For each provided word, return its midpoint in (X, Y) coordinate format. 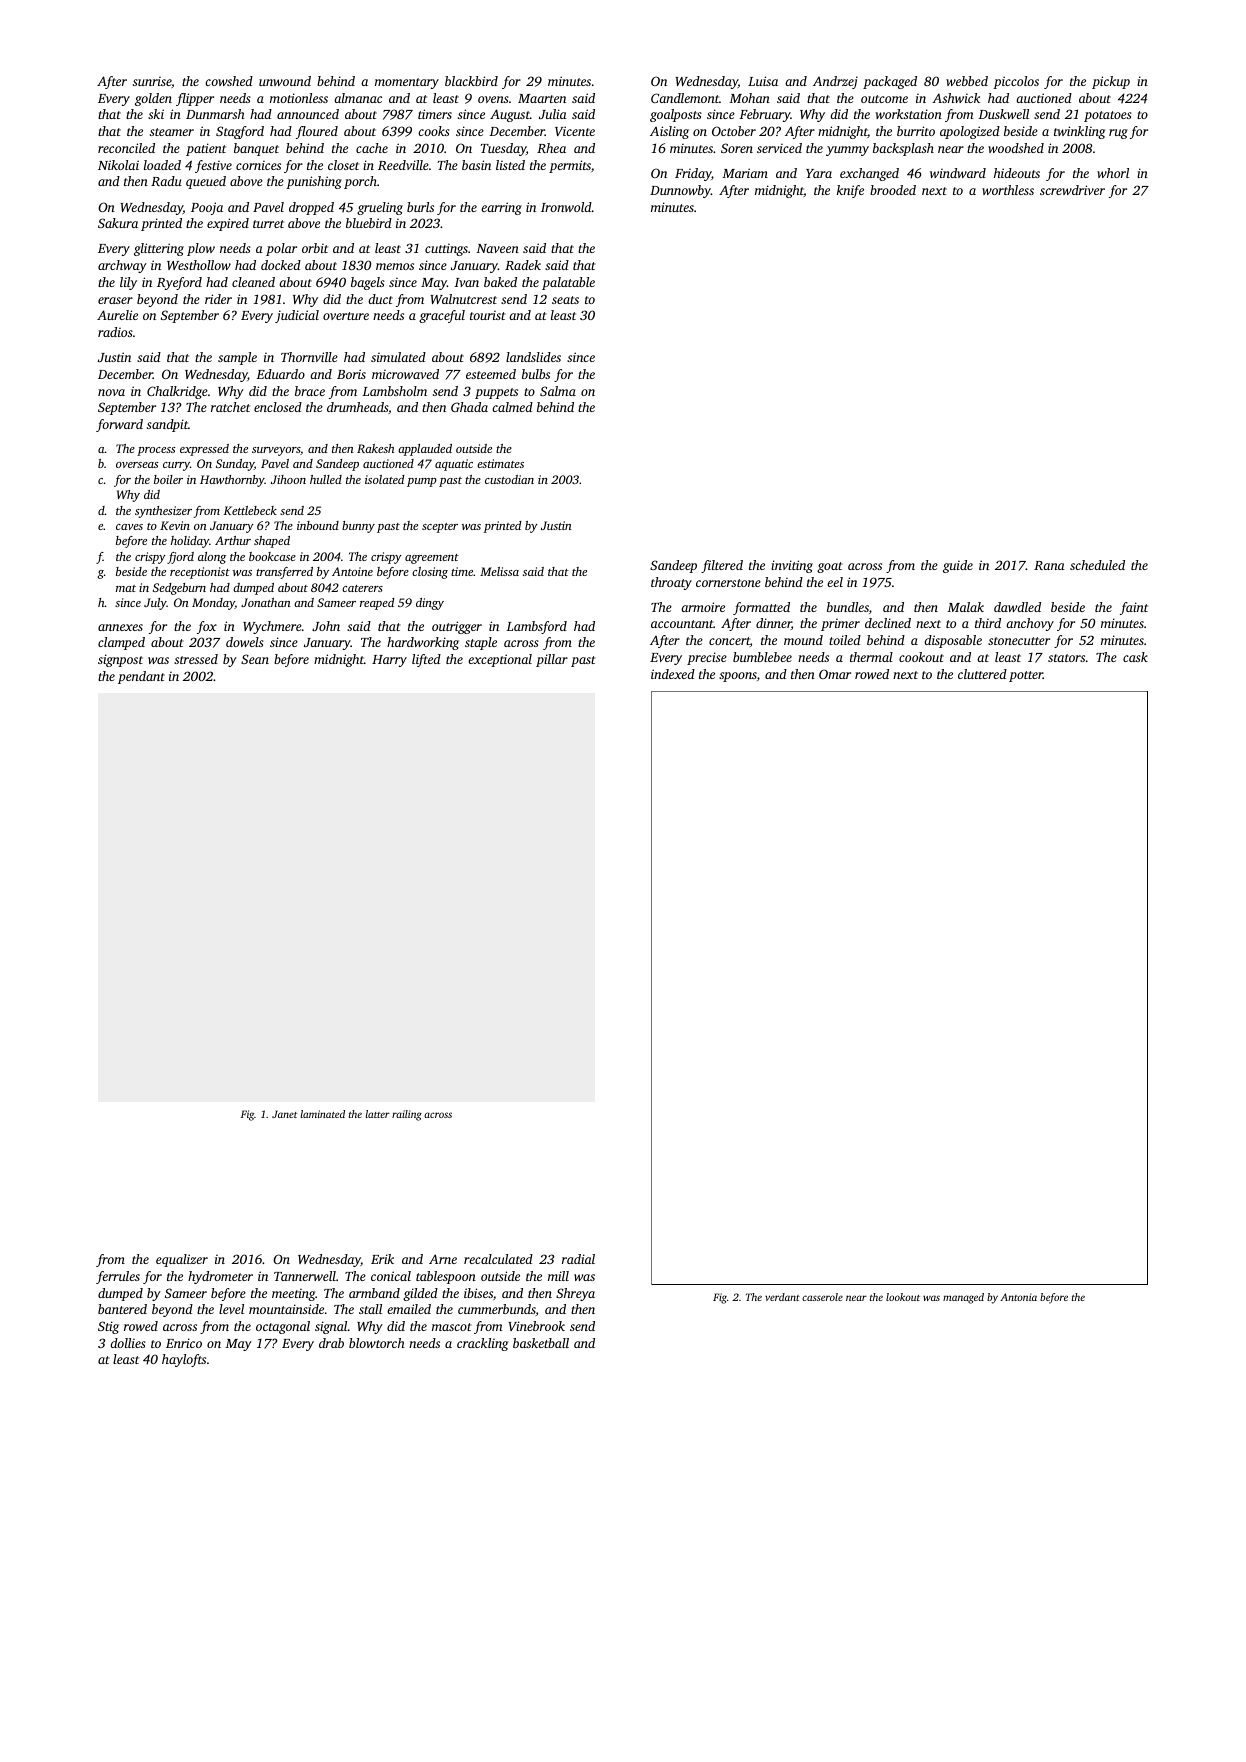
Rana (1049, 565)
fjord (180, 558)
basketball (541, 1343)
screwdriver (1072, 190)
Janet (284, 1114)
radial (578, 1259)
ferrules (118, 1277)
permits (570, 166)
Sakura (118, 223)
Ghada (469, 407)
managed (963, 1298)
